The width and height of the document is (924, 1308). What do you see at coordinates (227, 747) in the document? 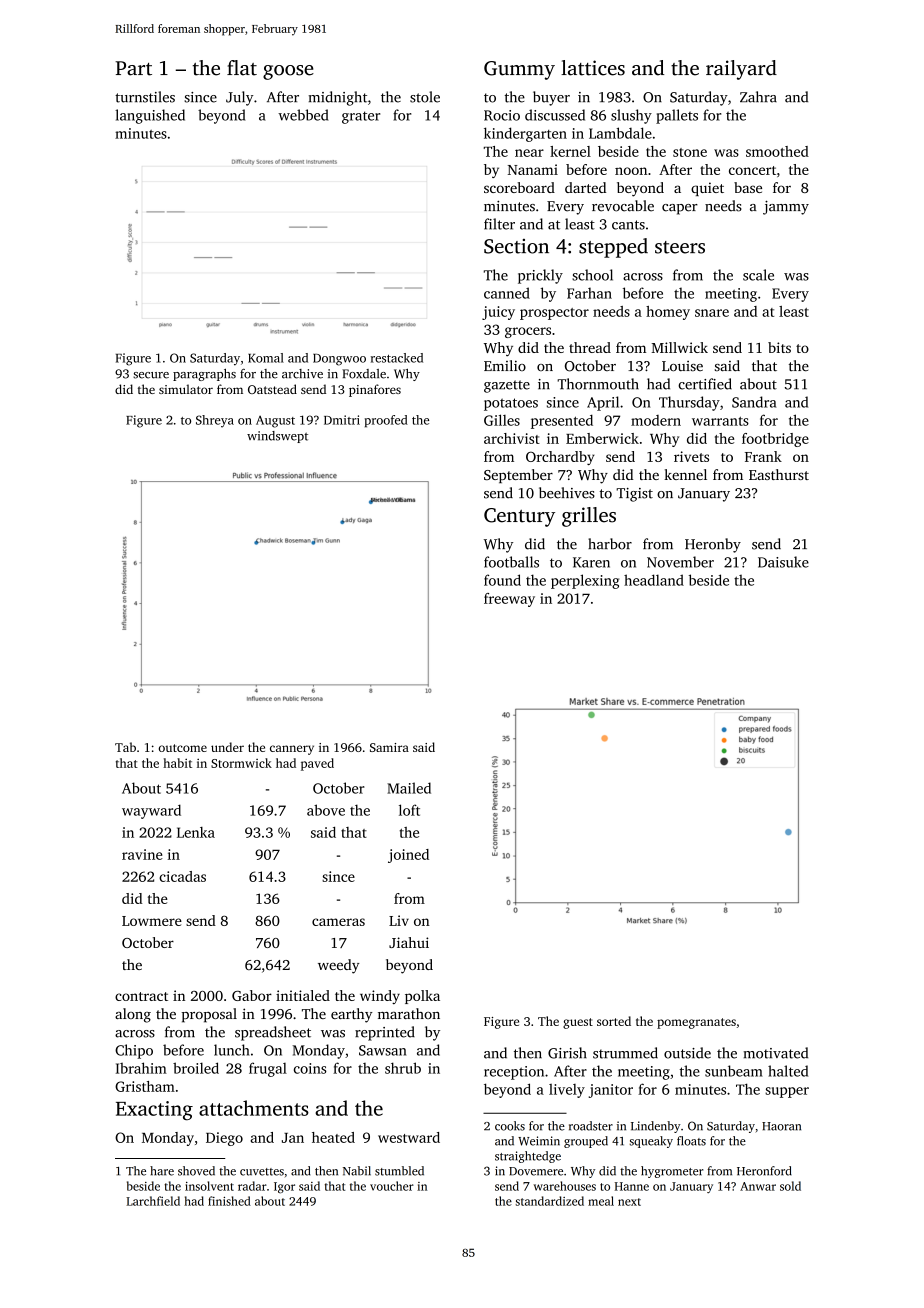
I see `under` at bounding box center [227, 747].
